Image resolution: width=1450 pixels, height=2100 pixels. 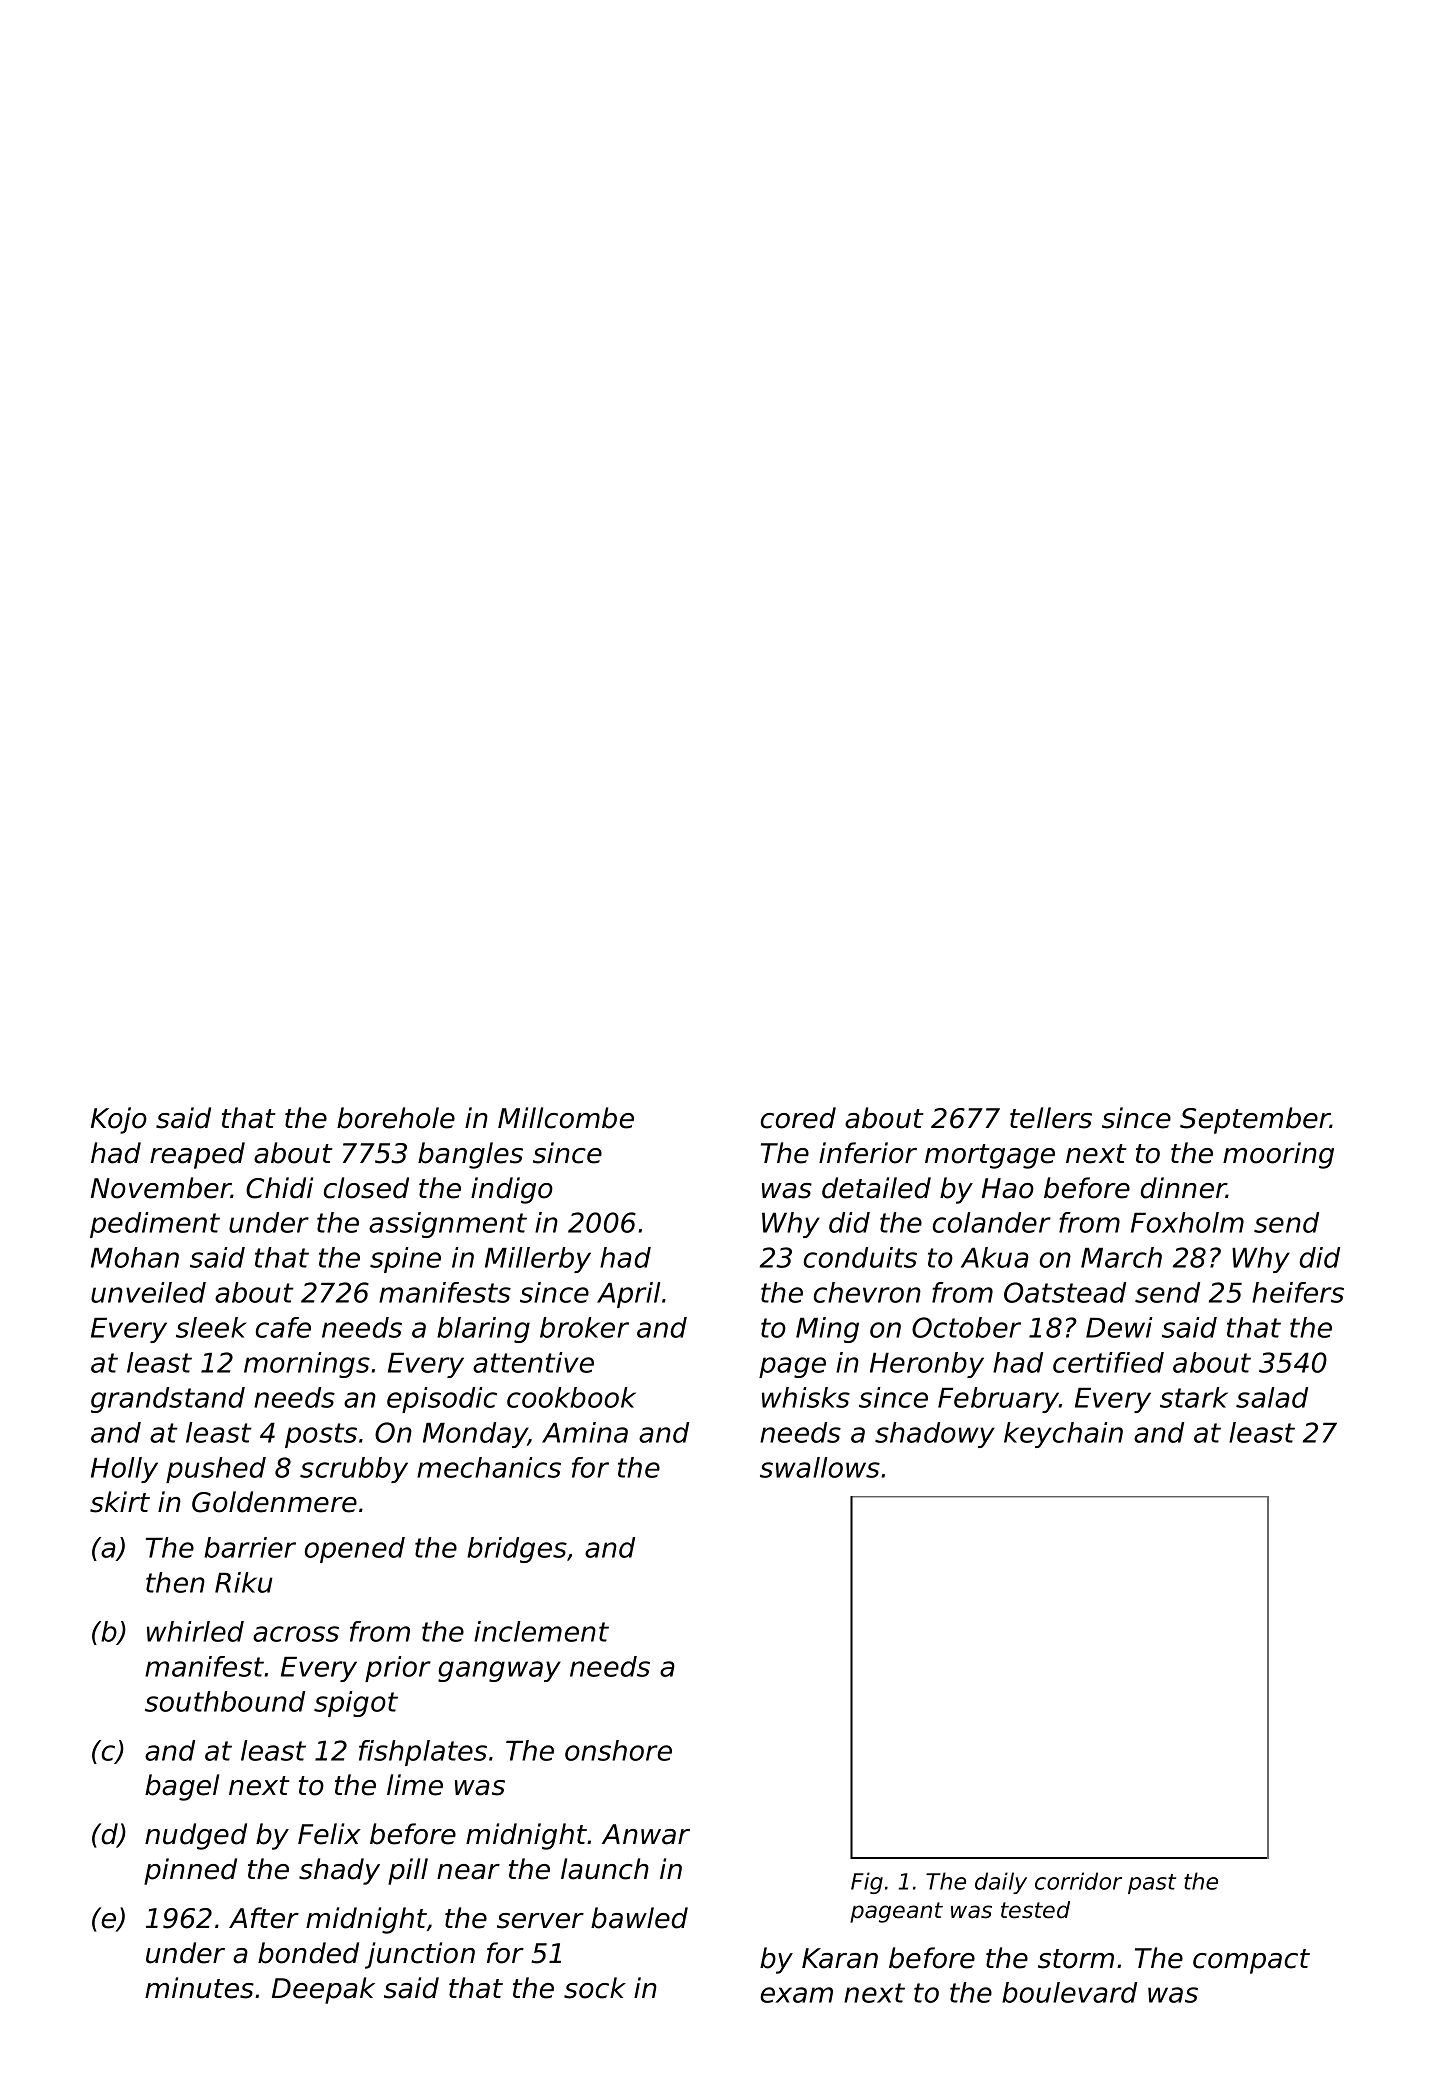 I want to click on September, so click(x=1255, y=1120).
